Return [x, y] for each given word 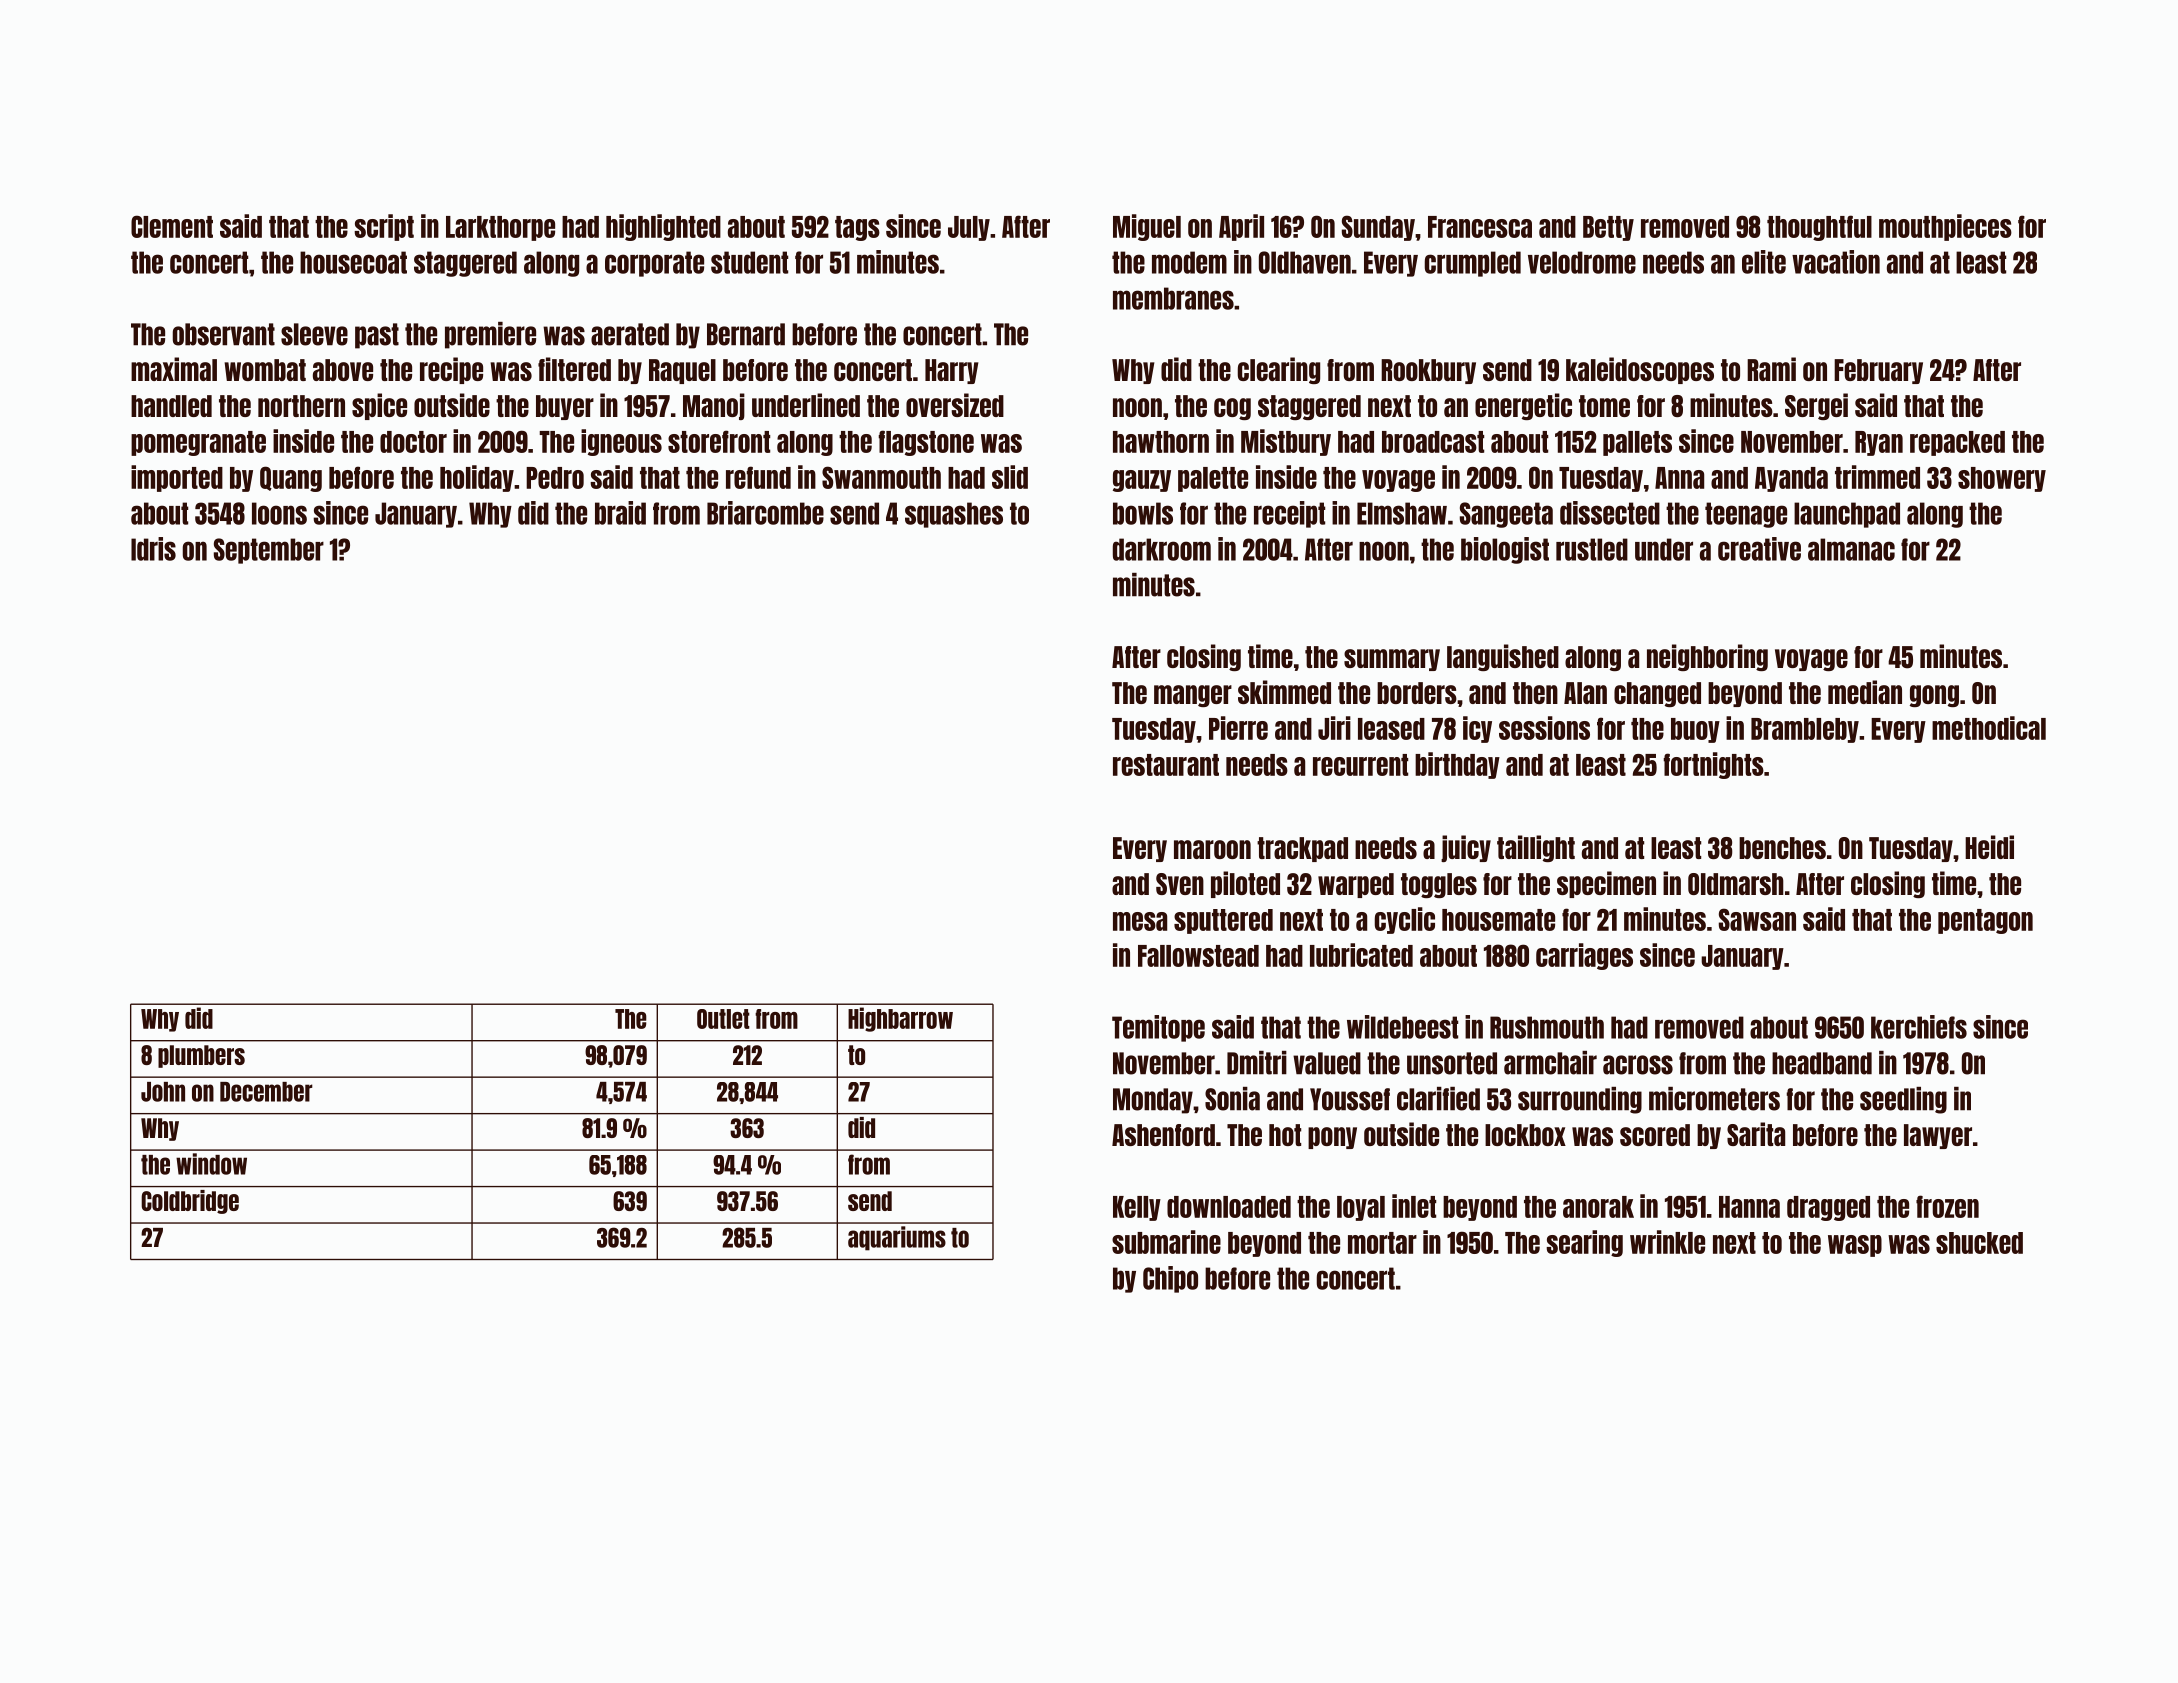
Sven [1180, 884]
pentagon [1985, 921]
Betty [1608, 228]
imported [177, 478]
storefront [719, 441]
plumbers [201, 1056]
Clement [172, 226]
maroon [1212, 849]
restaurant [1166, 765]
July [969, 228]
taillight [1536, 848]
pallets [1637, 443]
